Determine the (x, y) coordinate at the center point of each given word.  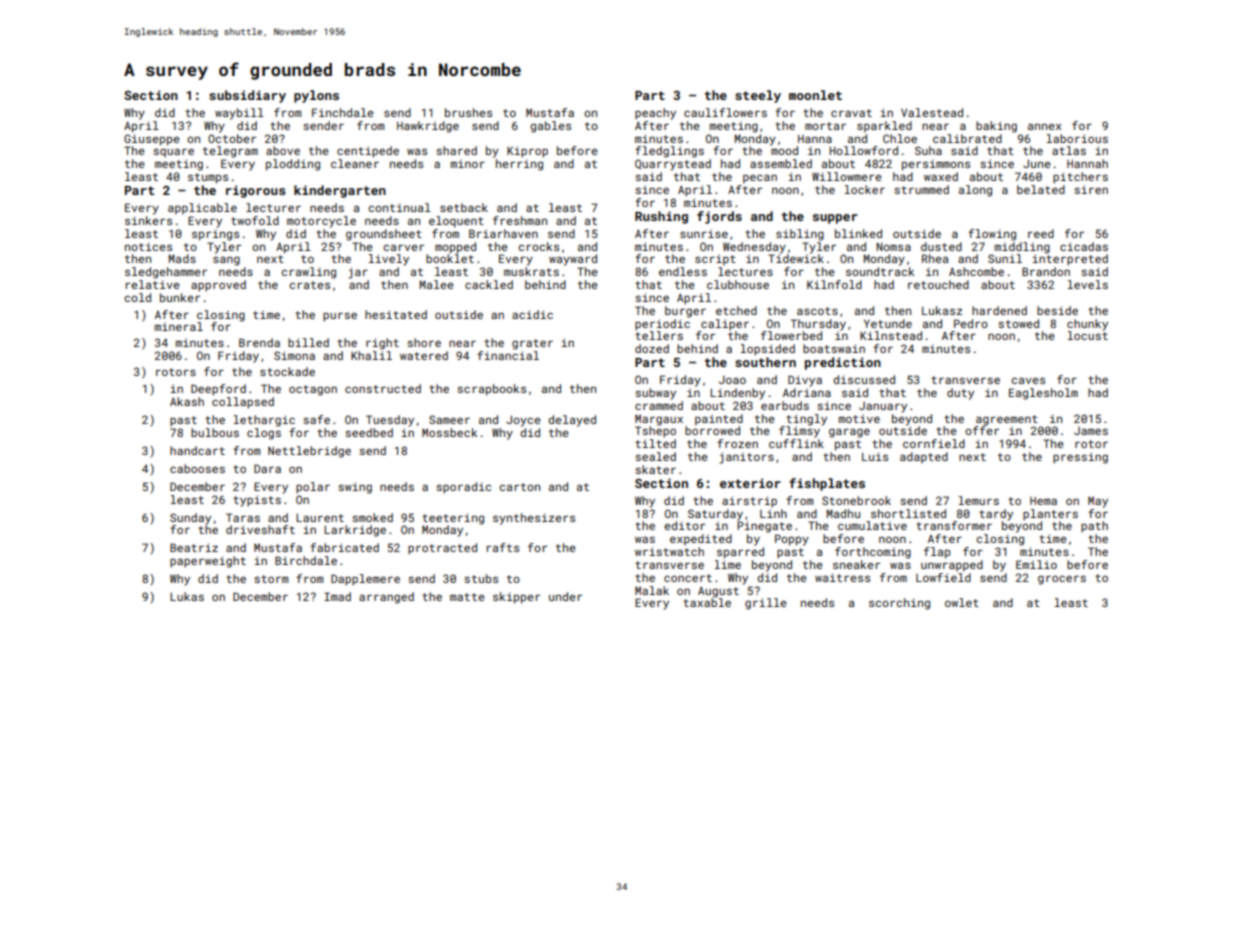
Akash (187, 401)
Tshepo (655, 432)
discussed (864, 379)
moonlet (815, 95)
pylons (316, 96)
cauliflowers (725, 112)
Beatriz (194, 547)
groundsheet (384, 235)
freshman (520, 220)
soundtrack (880, 271)
